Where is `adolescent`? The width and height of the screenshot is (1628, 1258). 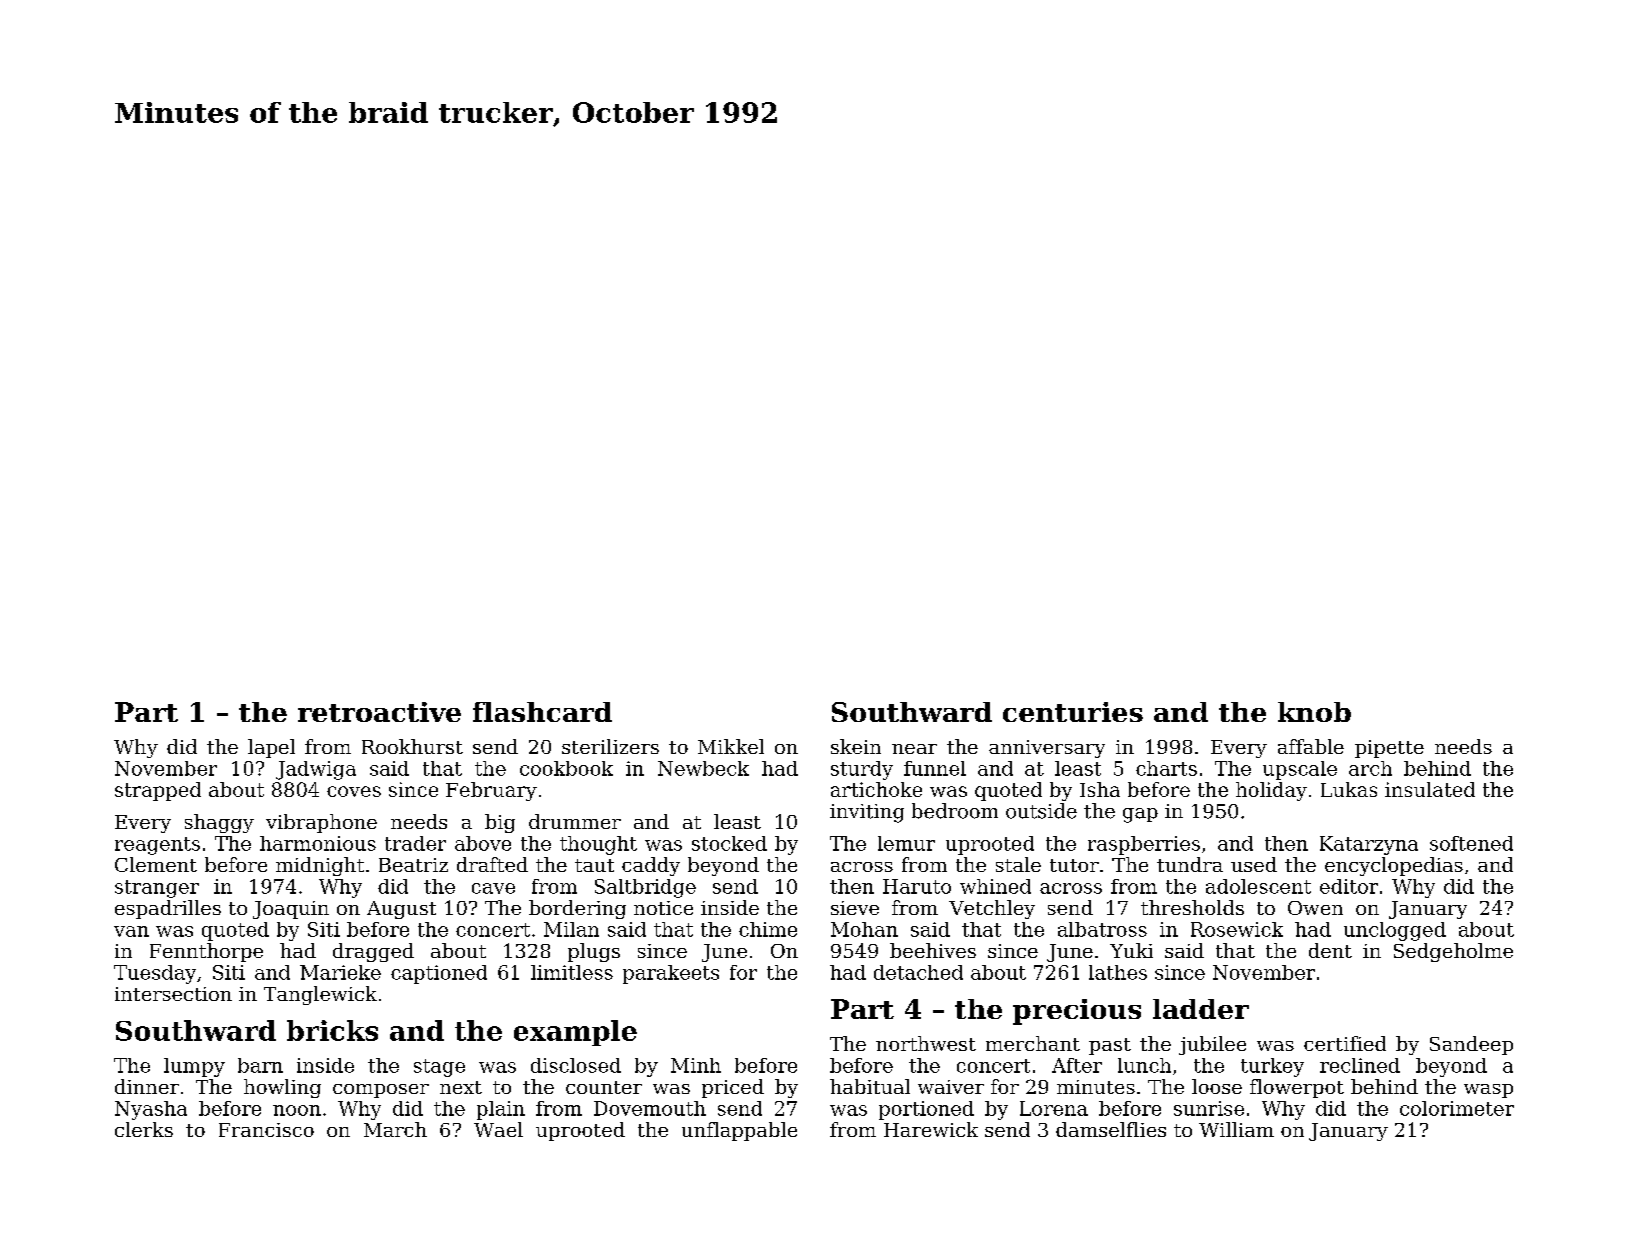 adolescent is located at coordinates (1258, 886).
